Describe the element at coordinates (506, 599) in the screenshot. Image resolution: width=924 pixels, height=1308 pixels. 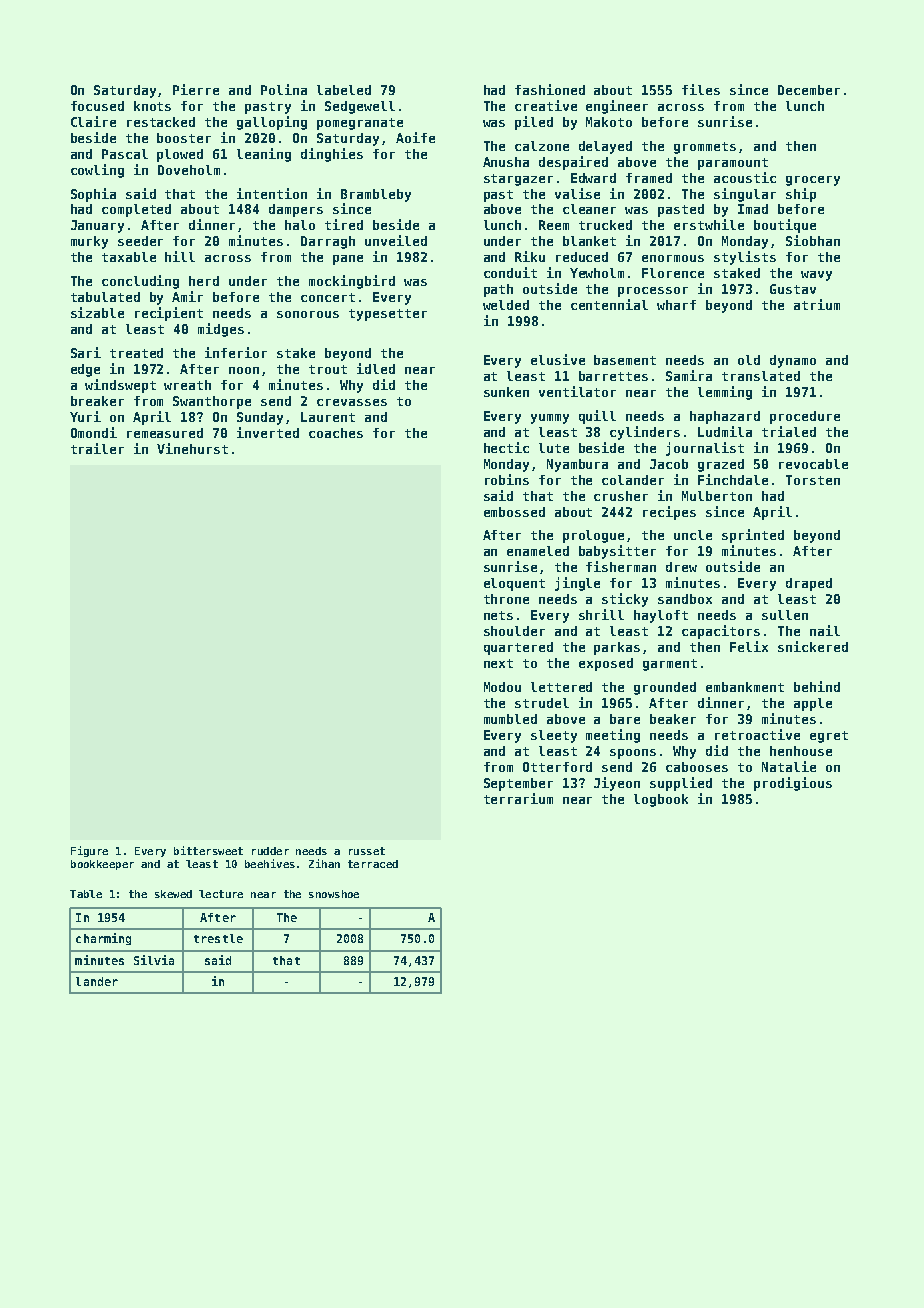
I see `throne` at that location.
